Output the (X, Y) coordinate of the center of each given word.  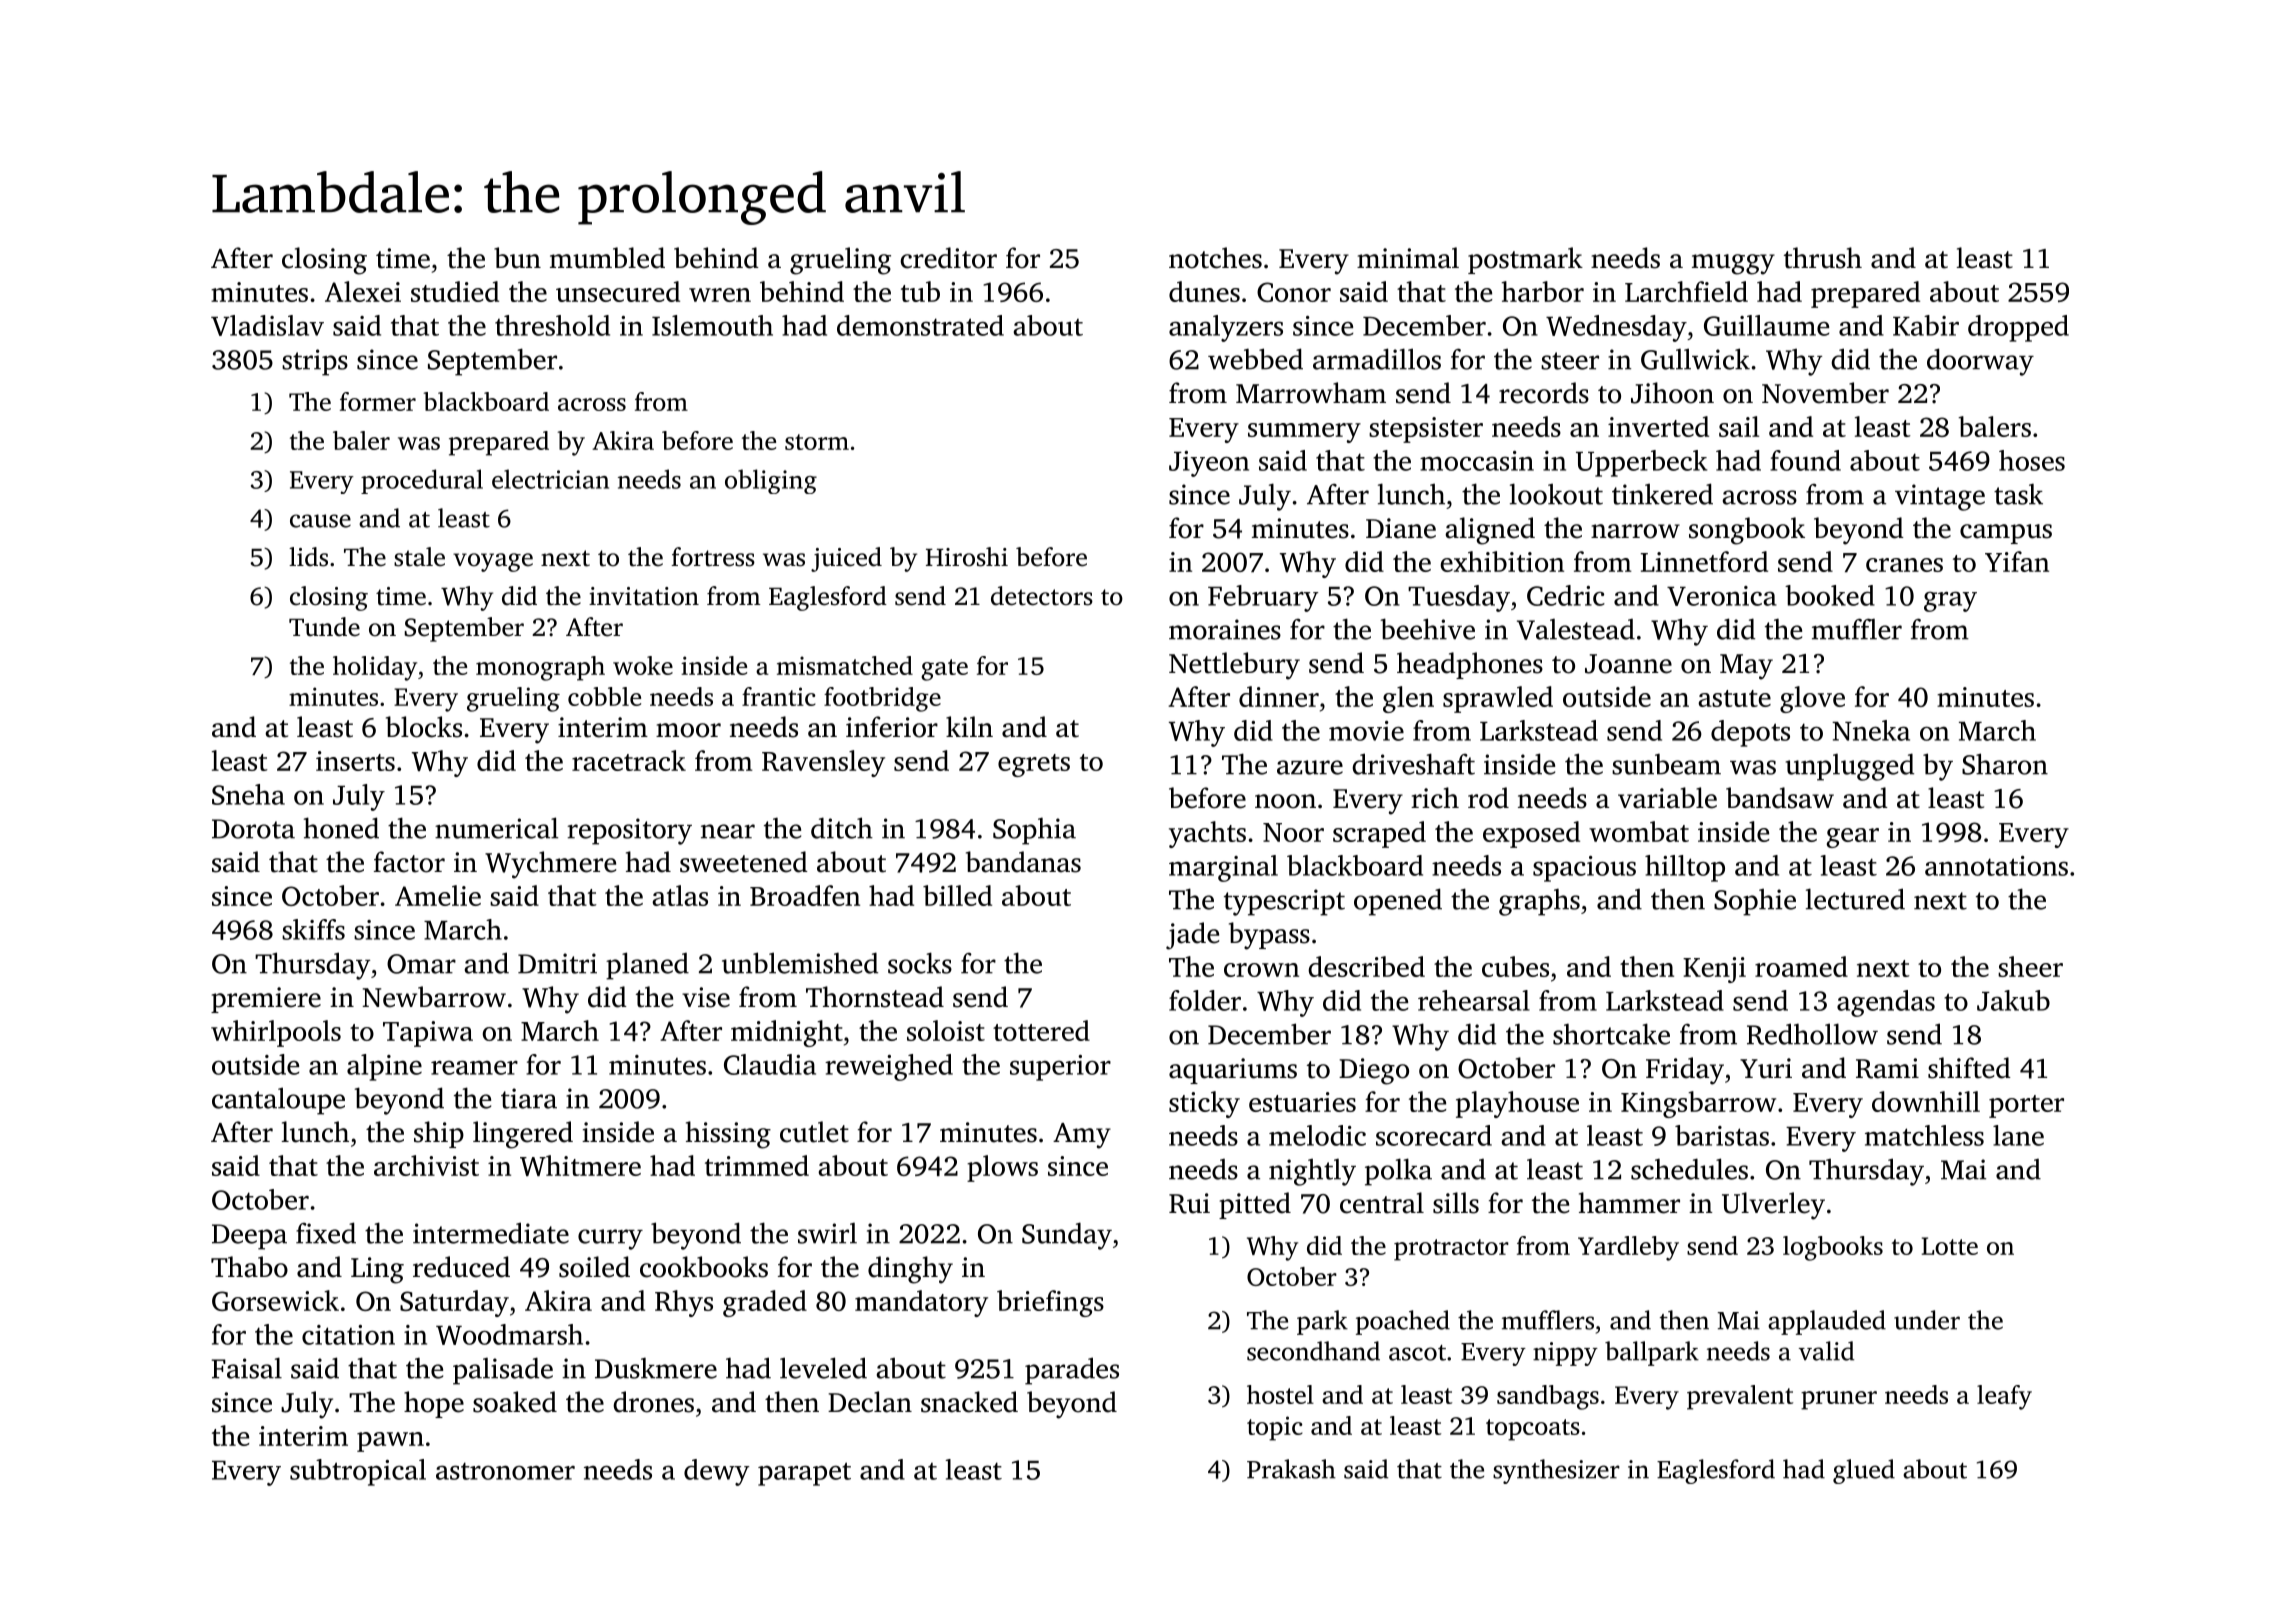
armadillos (1377, 359)
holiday (375, 668)
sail (1739, 426)
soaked (515, 1402)
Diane (1401, 528)
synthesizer (1556, 1471)
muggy (1733, 264)
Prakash (1291, 1469)
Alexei (363, 291)
